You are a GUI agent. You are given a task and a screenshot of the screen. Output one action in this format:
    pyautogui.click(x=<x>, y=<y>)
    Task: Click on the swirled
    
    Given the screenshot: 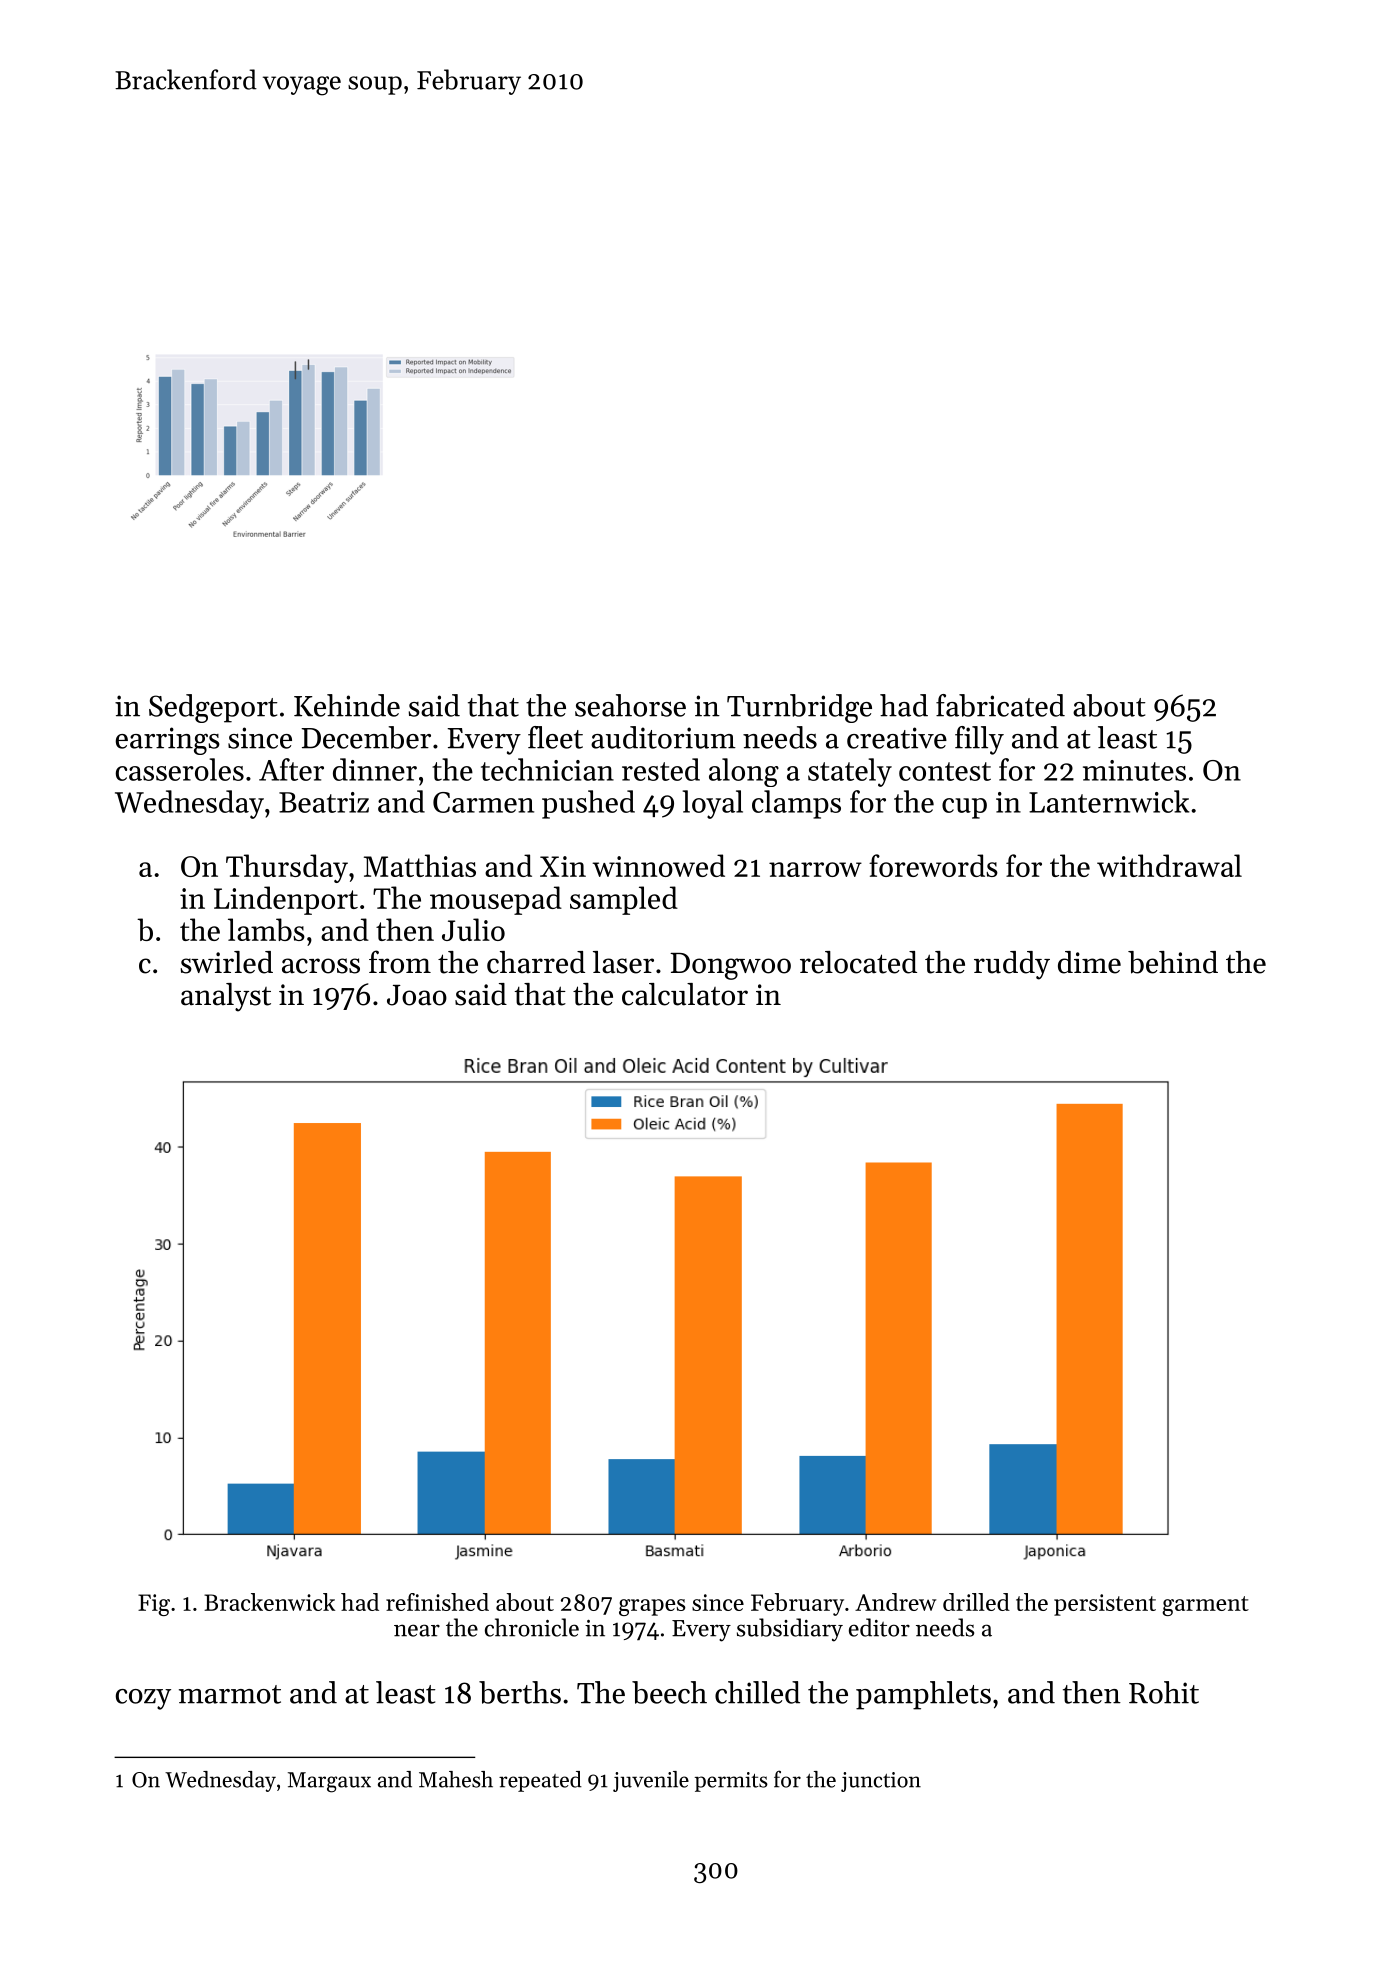 What is the action you would take?
    pyautogui.click(x=227, y=962)
